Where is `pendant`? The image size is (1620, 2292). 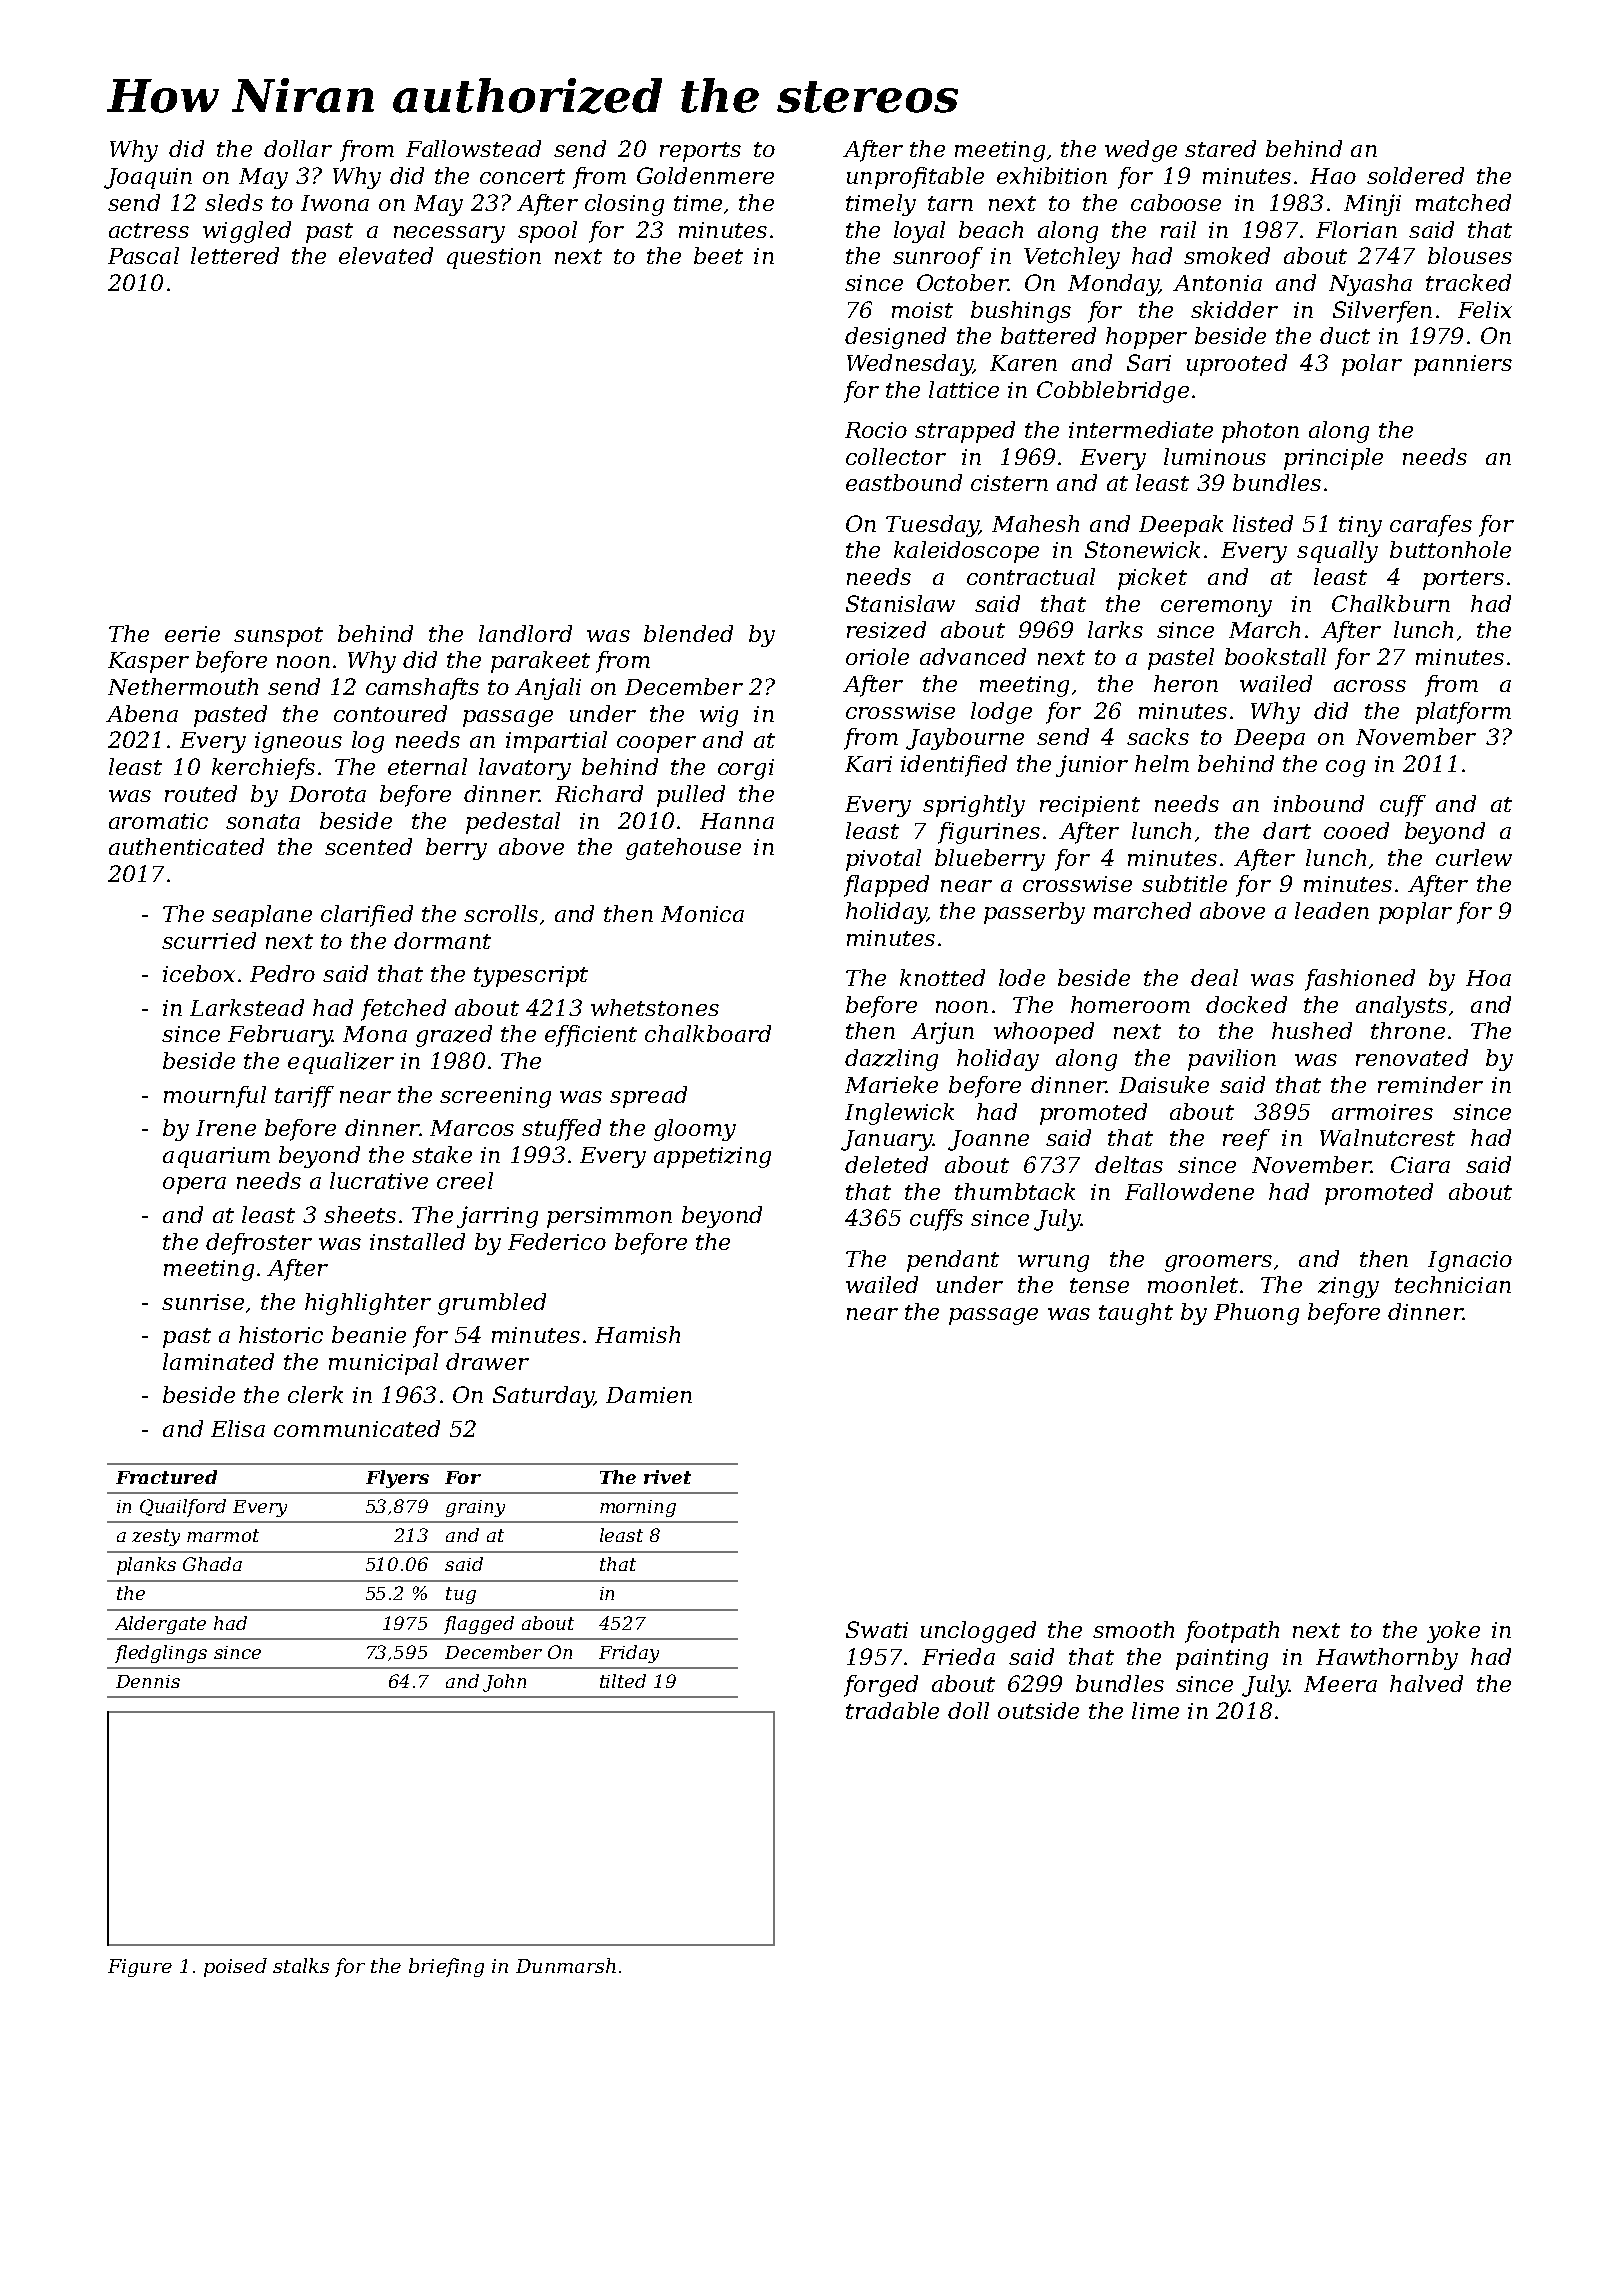
pendant is located at coordinates (953, 1261).
